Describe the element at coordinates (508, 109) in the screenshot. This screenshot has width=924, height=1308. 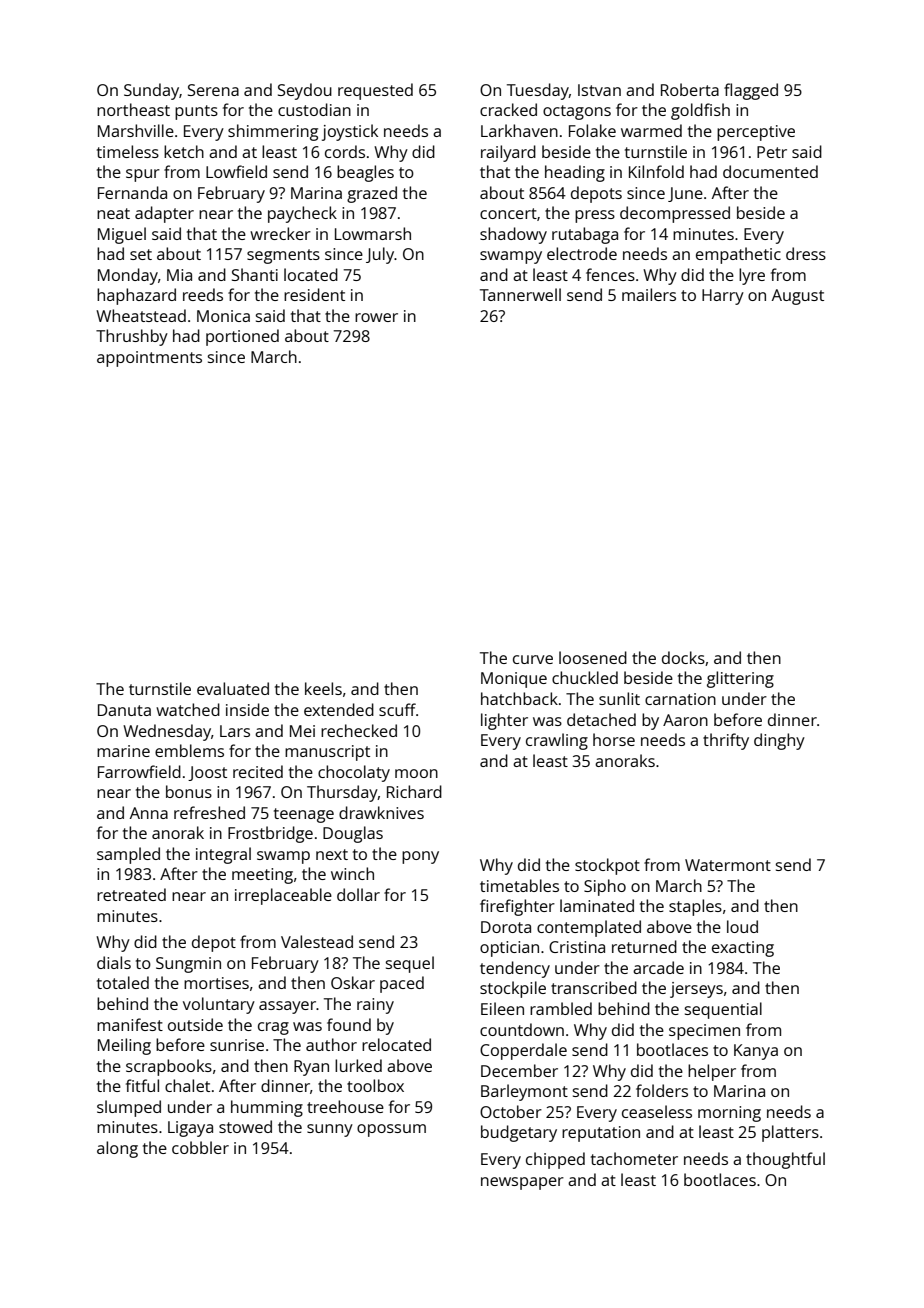
I see `cracked` at that location.
